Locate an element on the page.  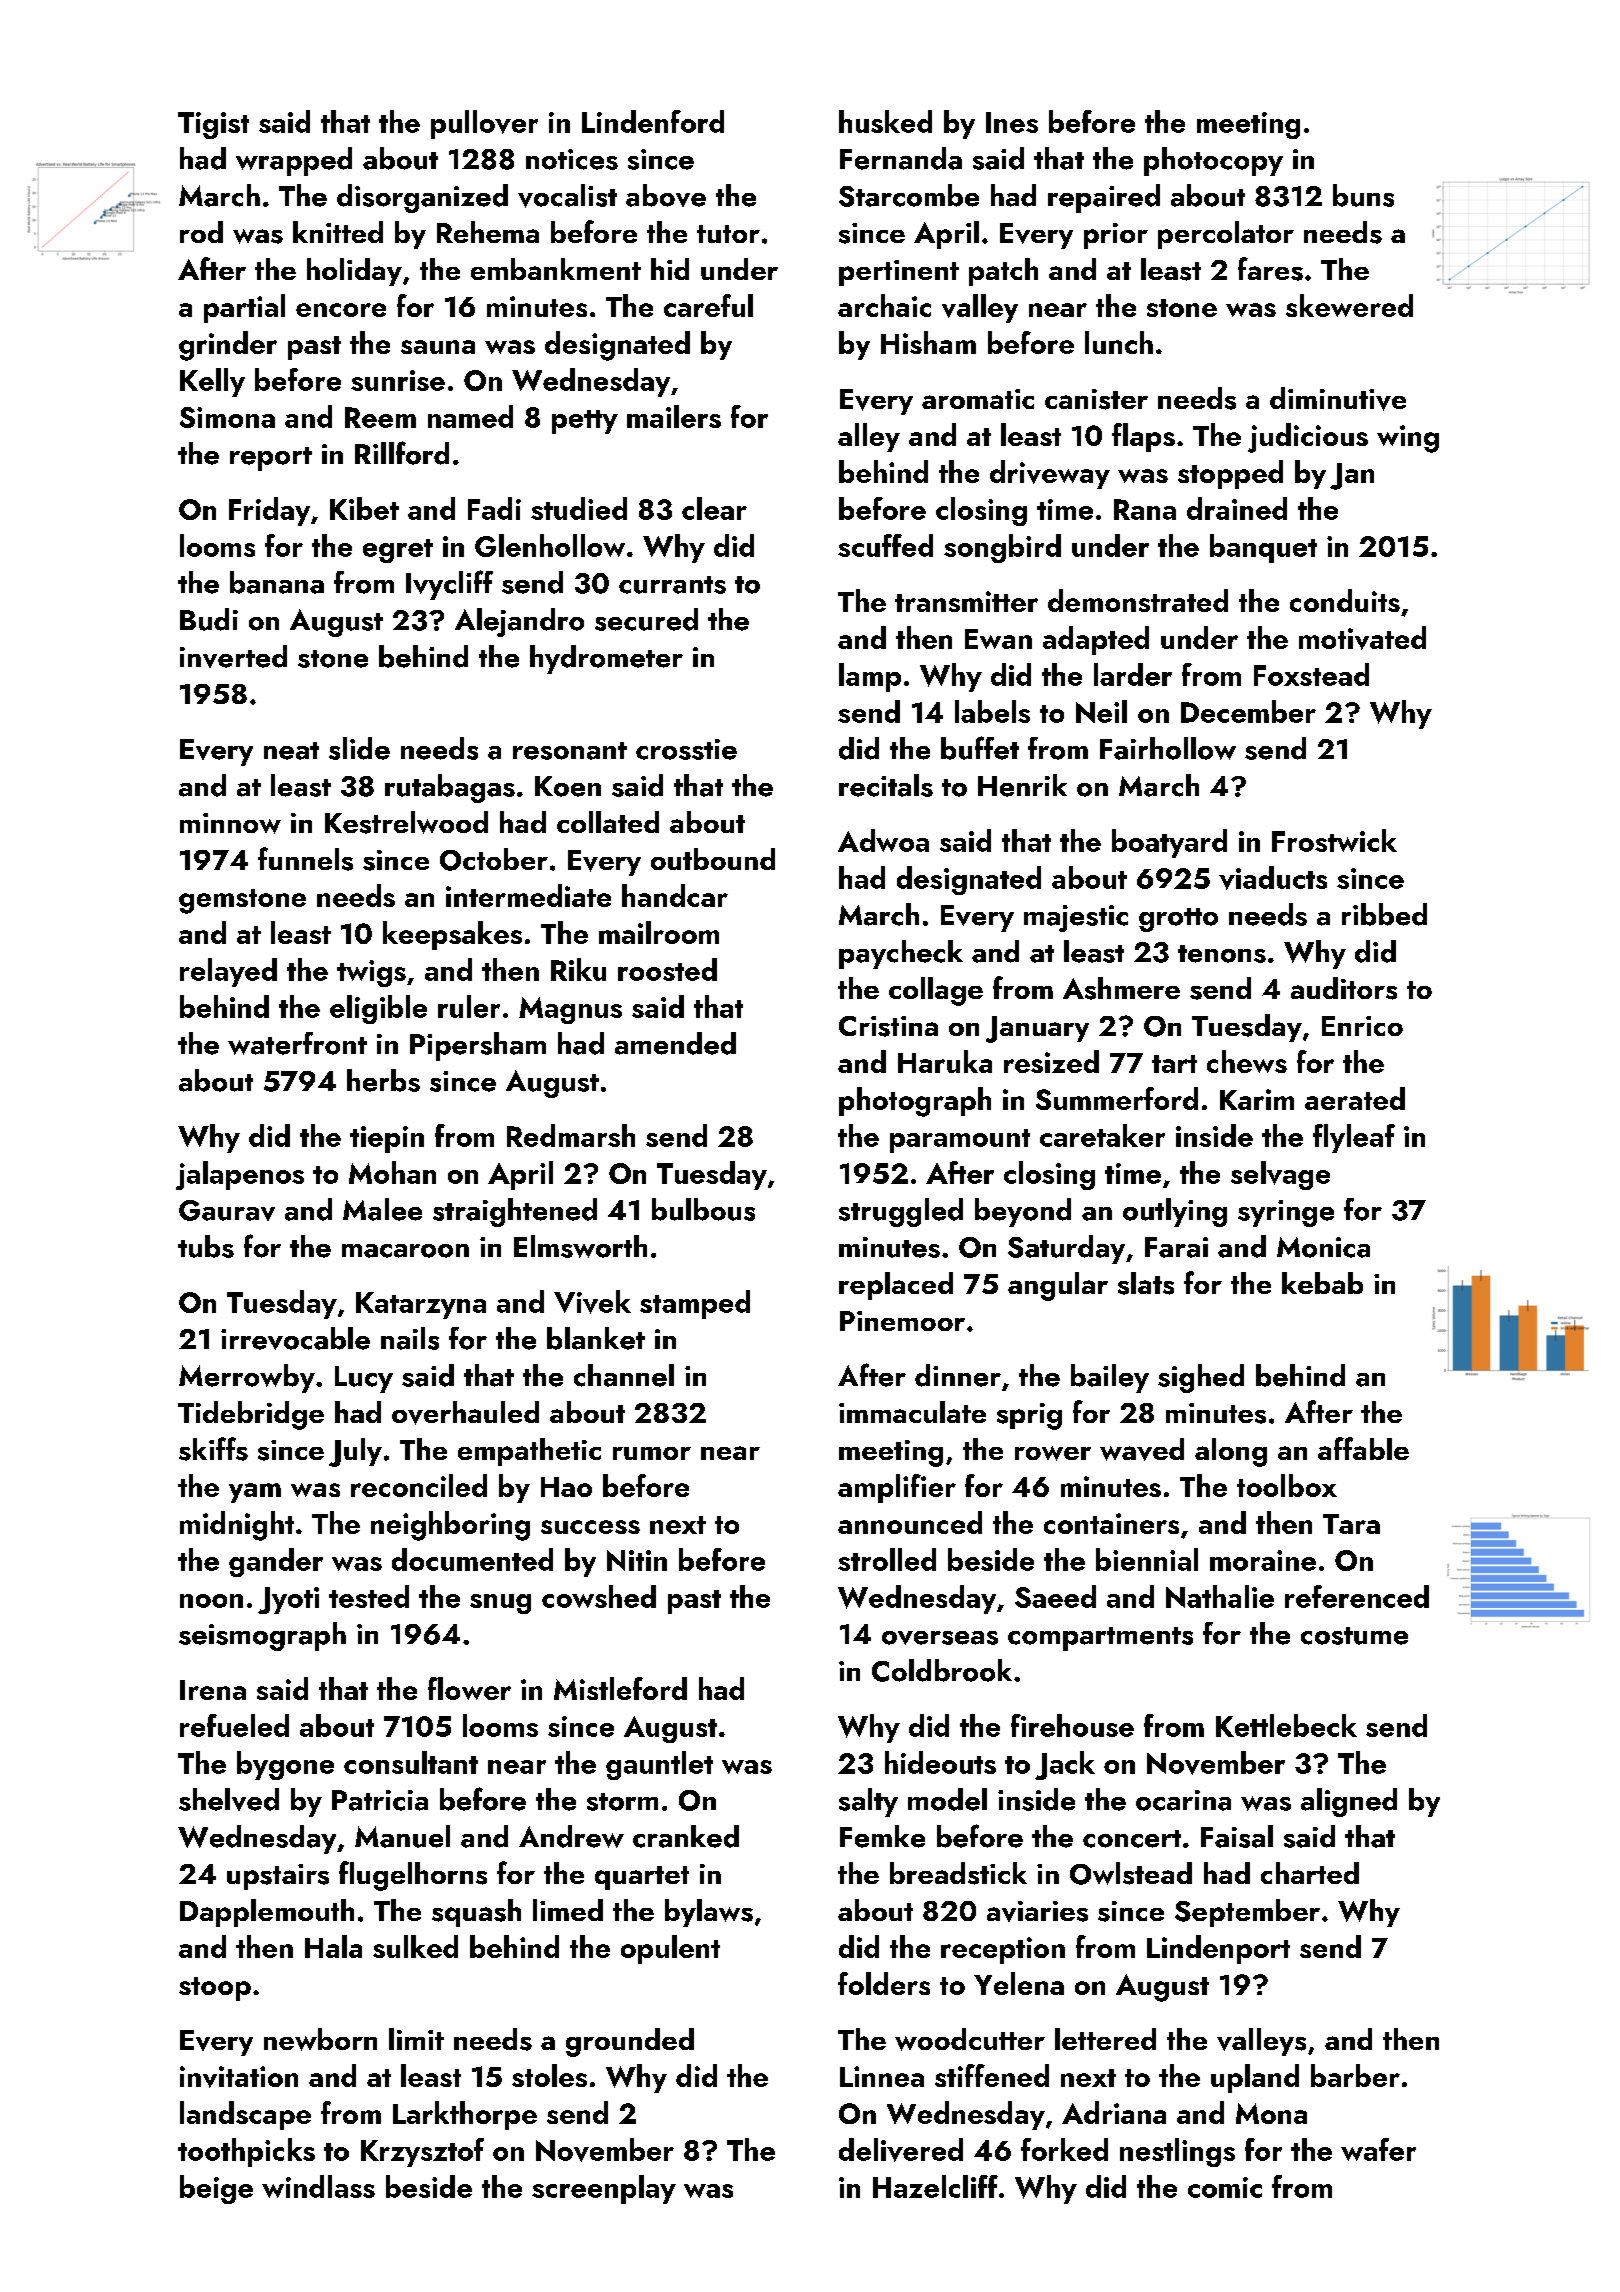
handcar is located at coordinates (675, 895).
